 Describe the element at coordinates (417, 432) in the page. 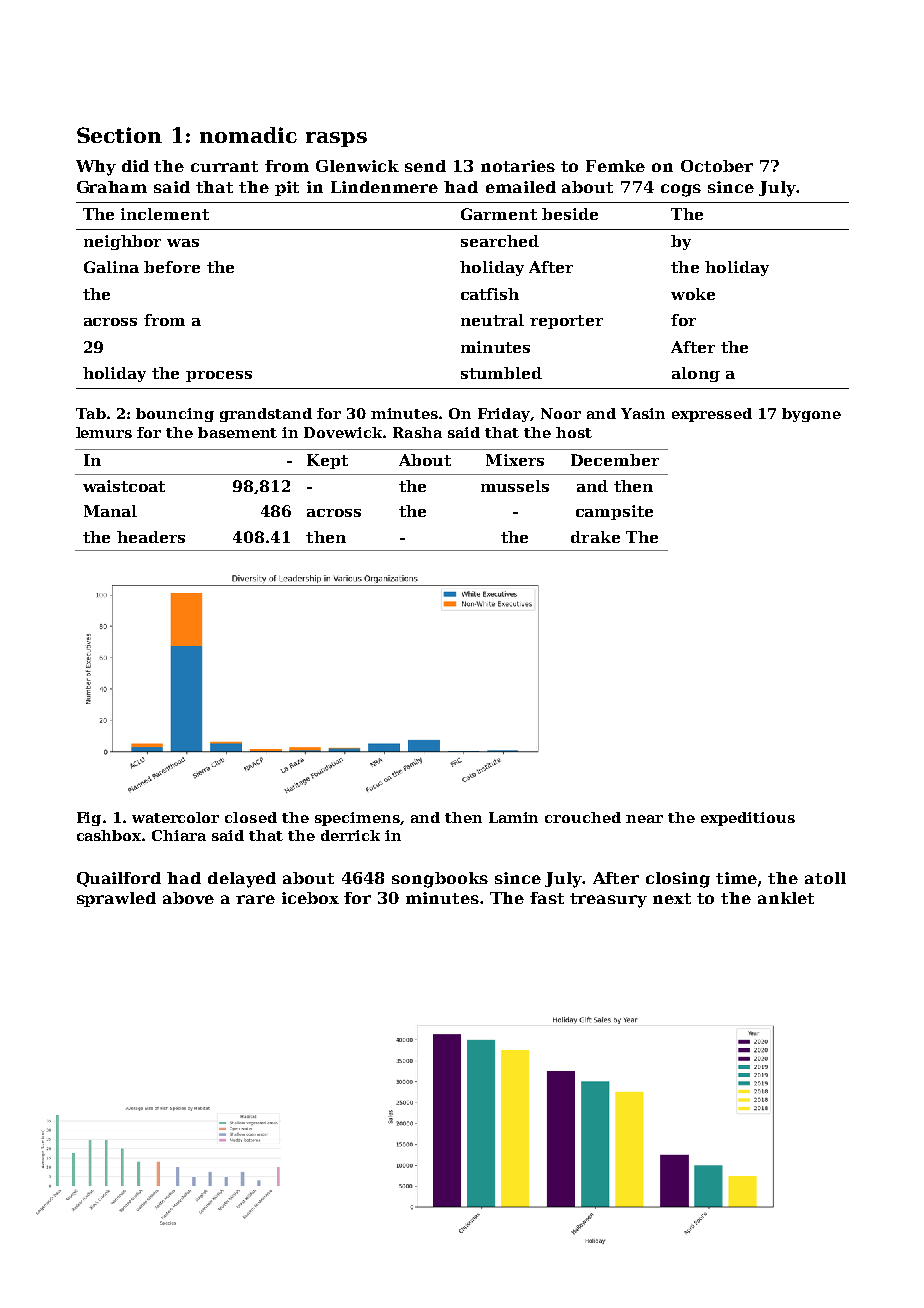

I see `Rasha` at that location.
